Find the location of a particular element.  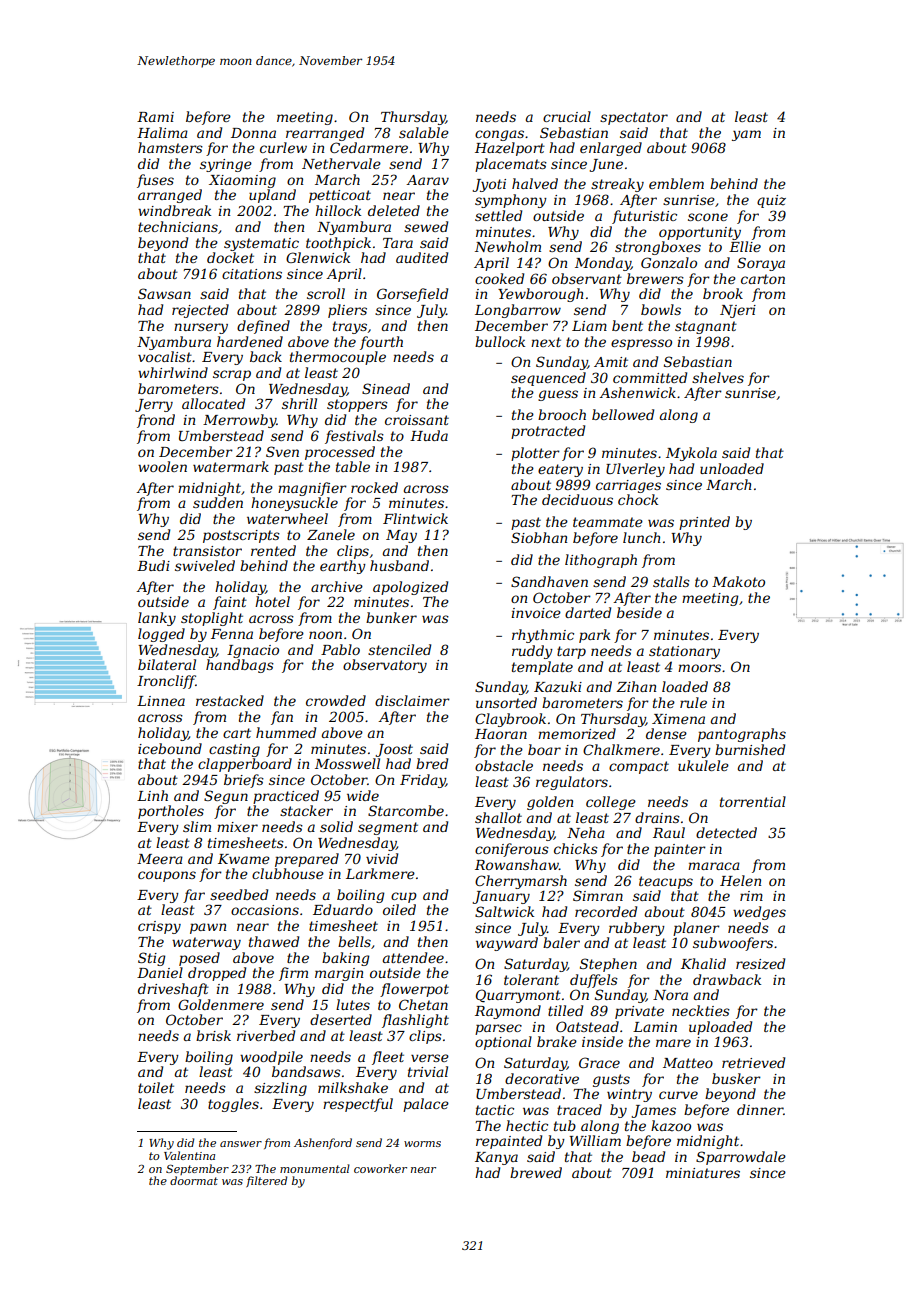

fourth is located at coordinates (381, 343).
